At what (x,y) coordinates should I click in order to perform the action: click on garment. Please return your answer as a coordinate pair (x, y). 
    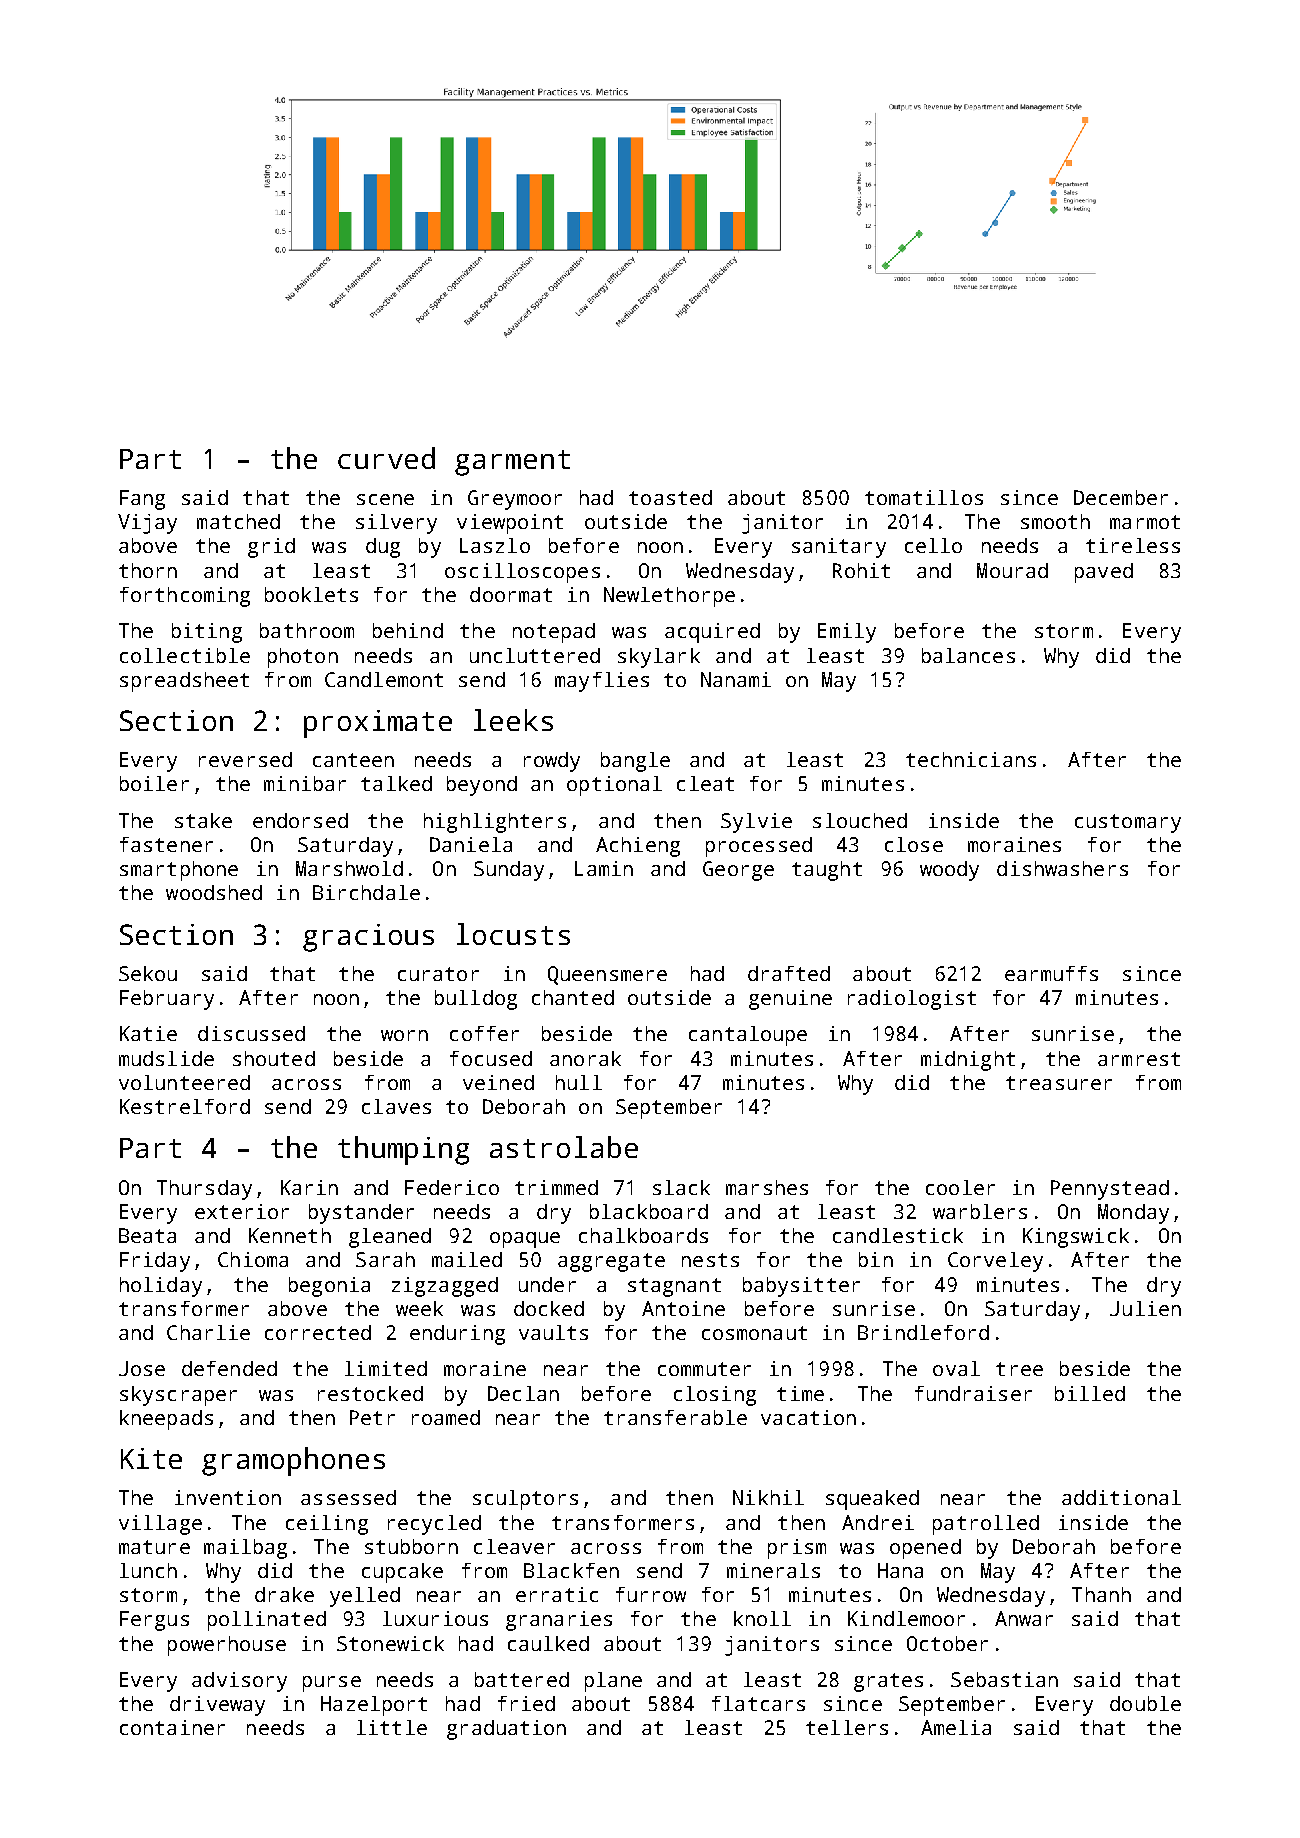
    Looking at the image, I should click on (512, 463).
